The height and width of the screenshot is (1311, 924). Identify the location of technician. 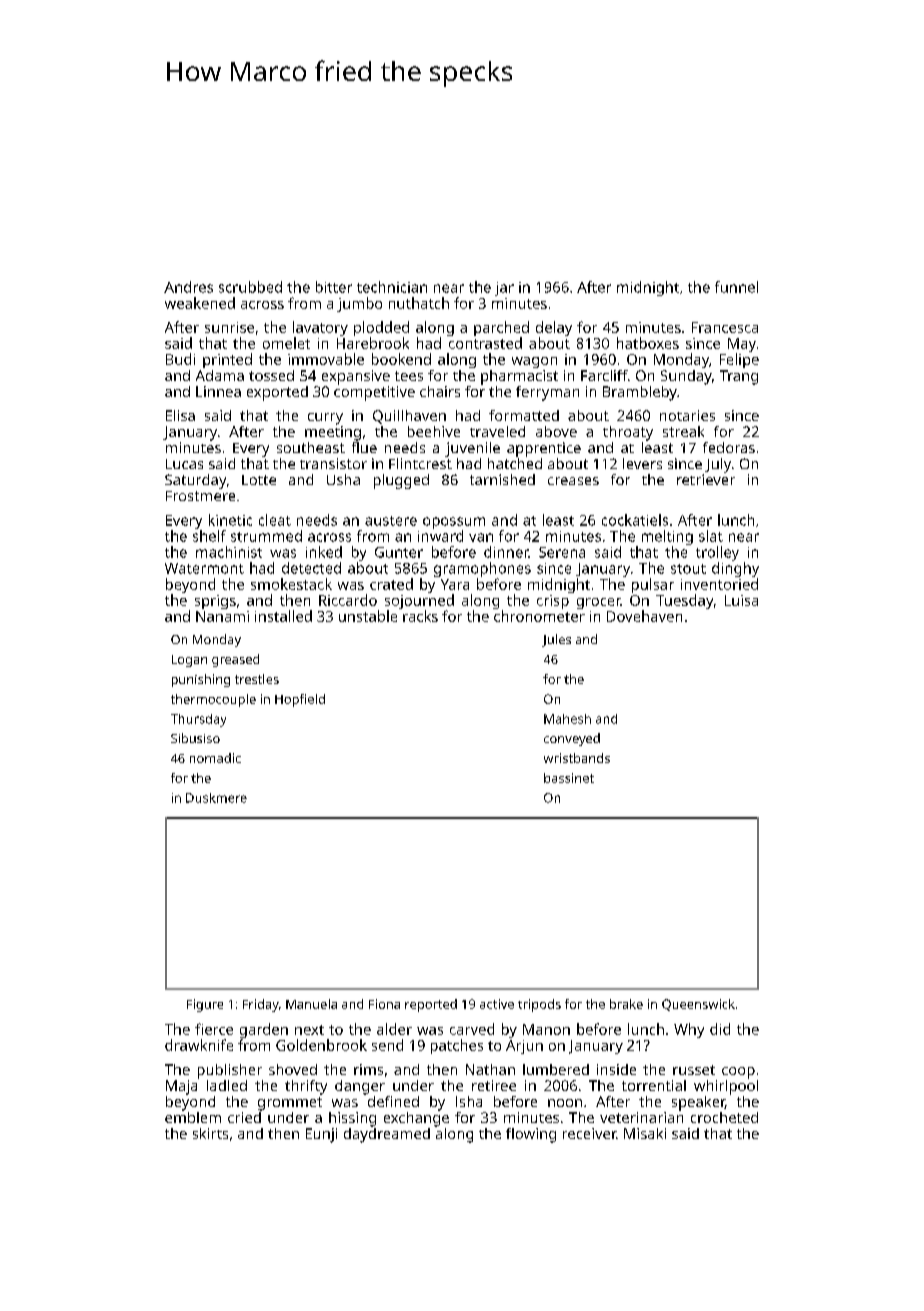
(392, 287).
